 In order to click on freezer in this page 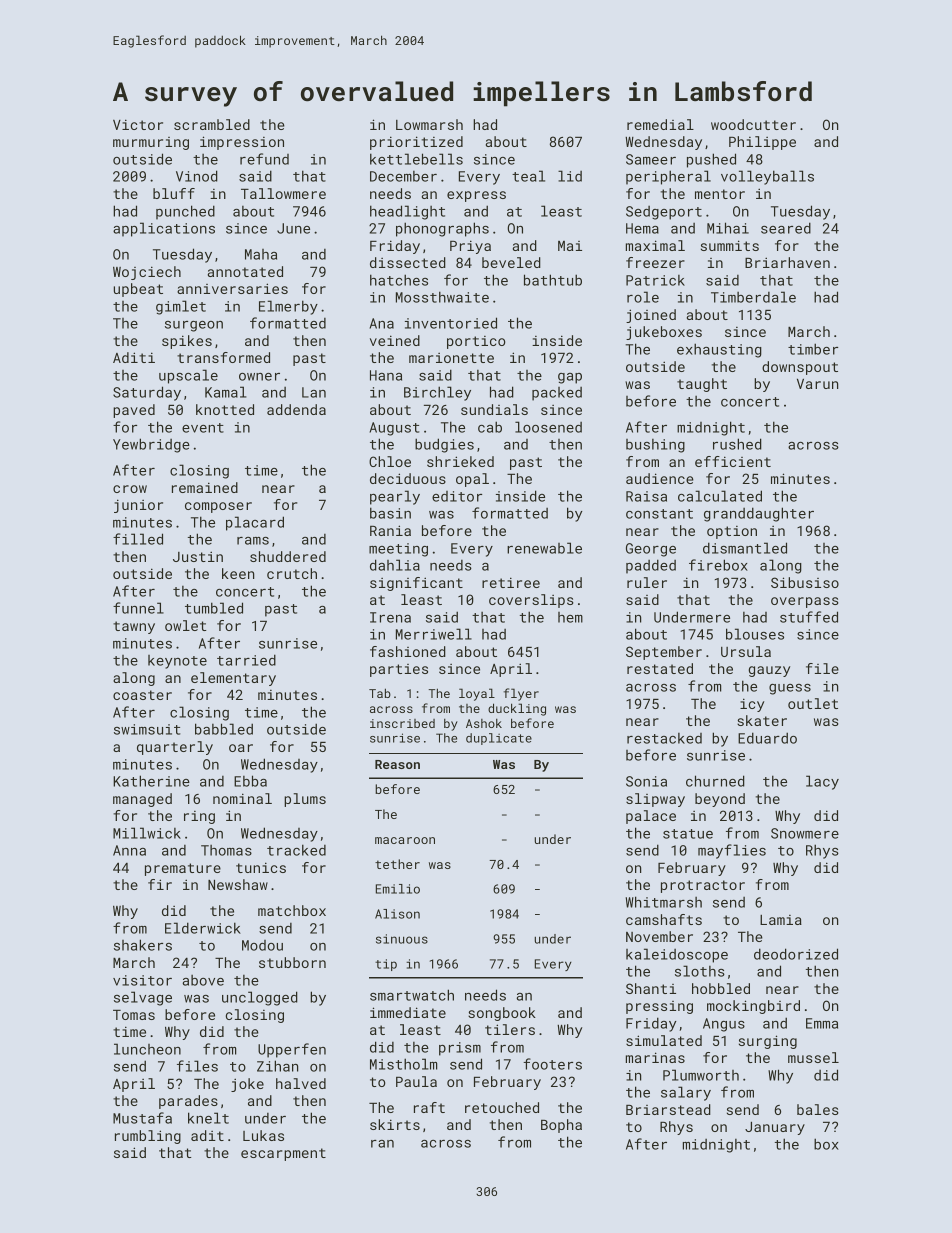, I will do `click(655, 262)`.
